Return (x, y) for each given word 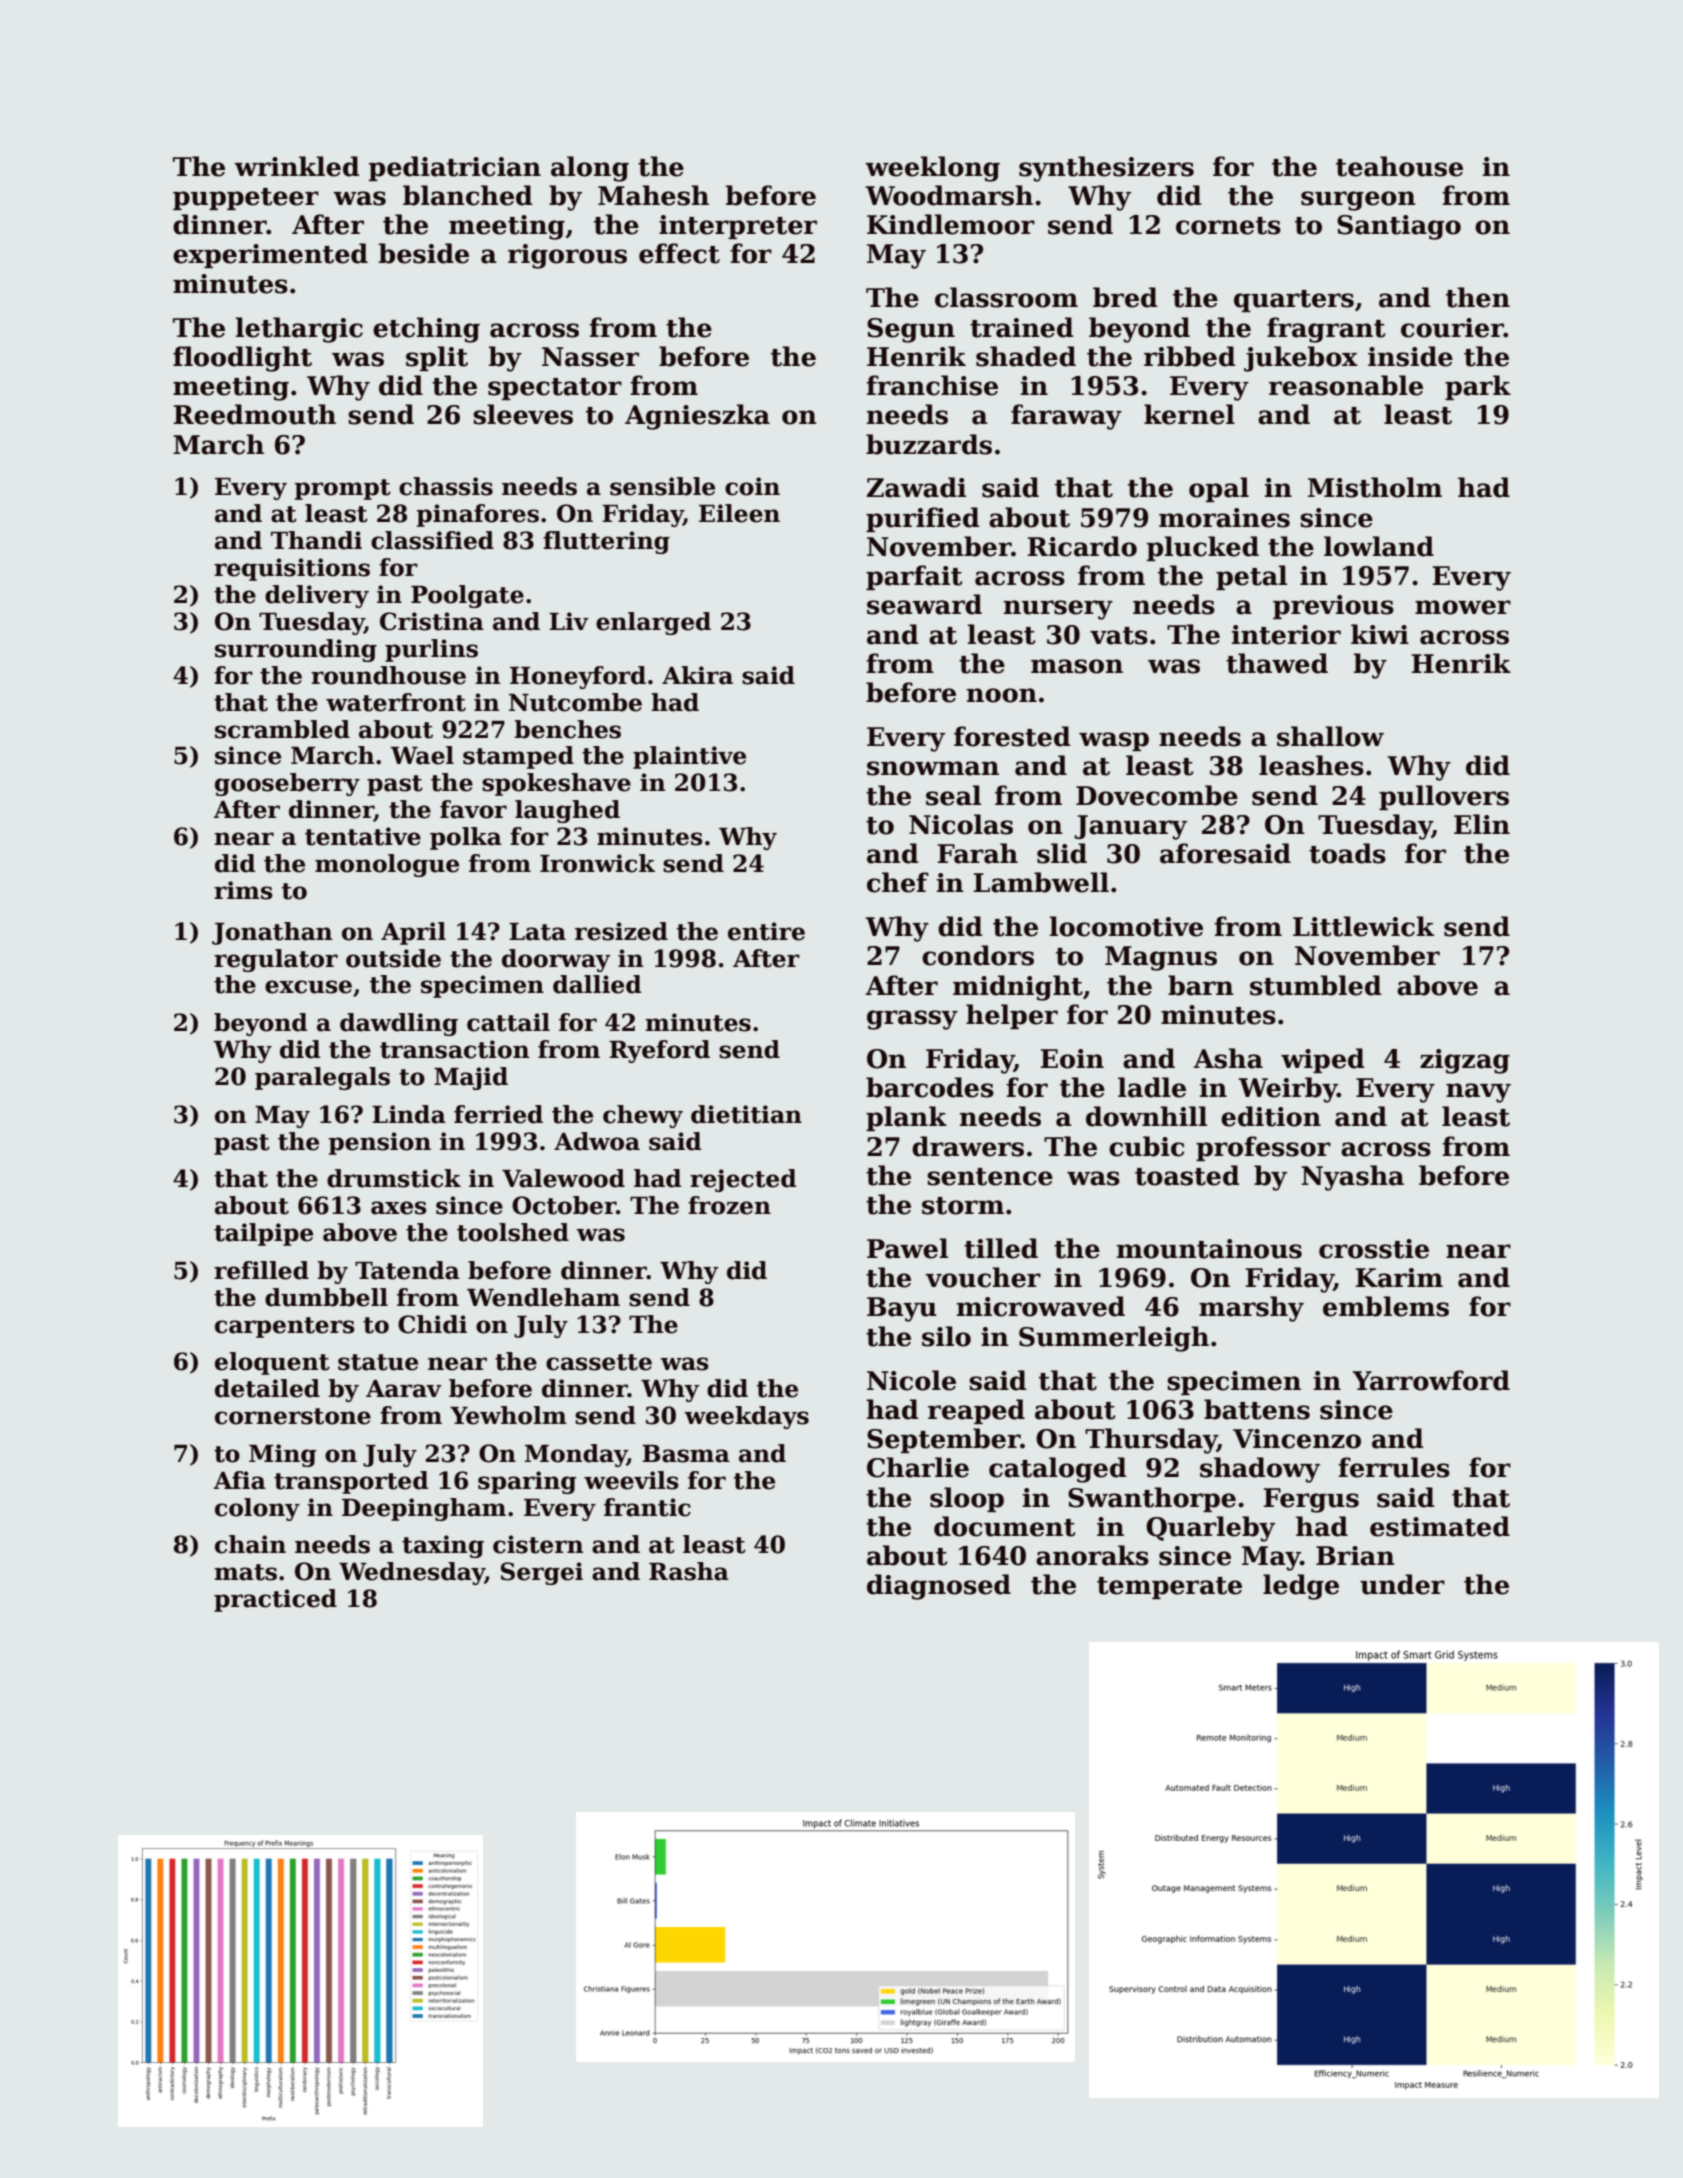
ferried (498, 1114)
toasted (1187, 1175)
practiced (275, 1600)
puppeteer (246, 199)
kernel (1189, 414)
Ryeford (659, 1051)
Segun (911, 330)
